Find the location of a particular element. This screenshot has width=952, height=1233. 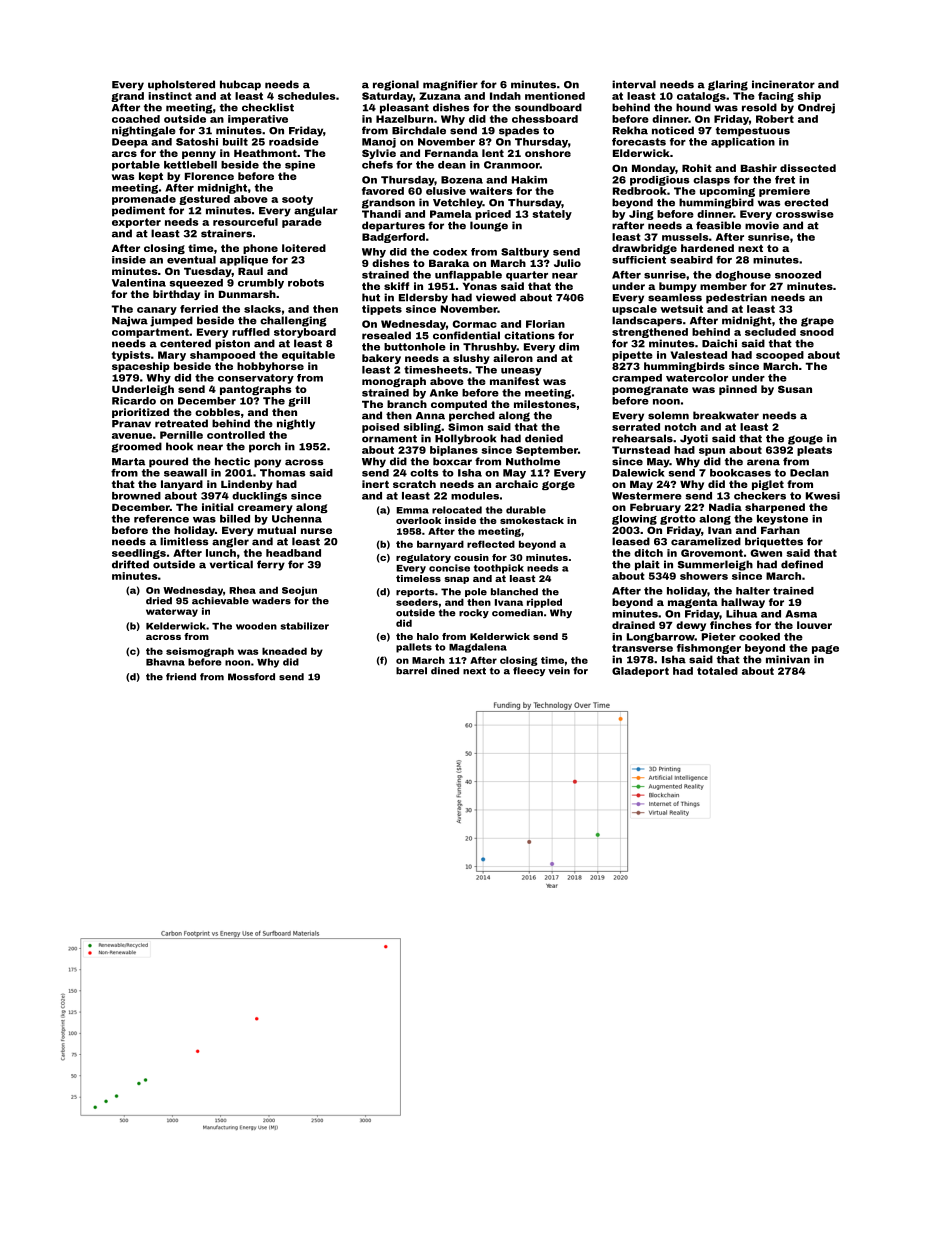

monograph is located at coordinates (394, 382).
